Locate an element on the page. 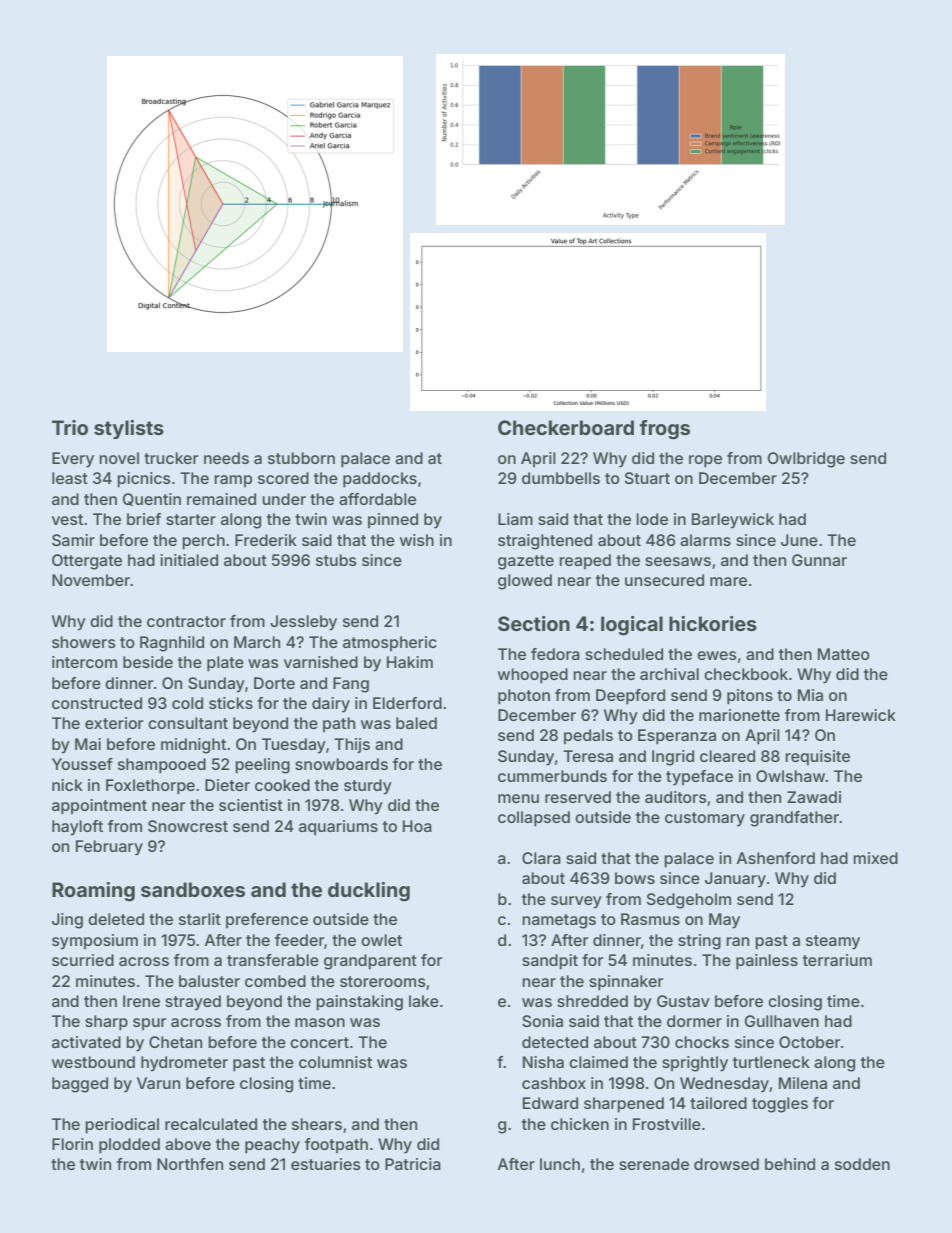 This document has height=1233, width=952. Every is located at coordinates (73, 460).
